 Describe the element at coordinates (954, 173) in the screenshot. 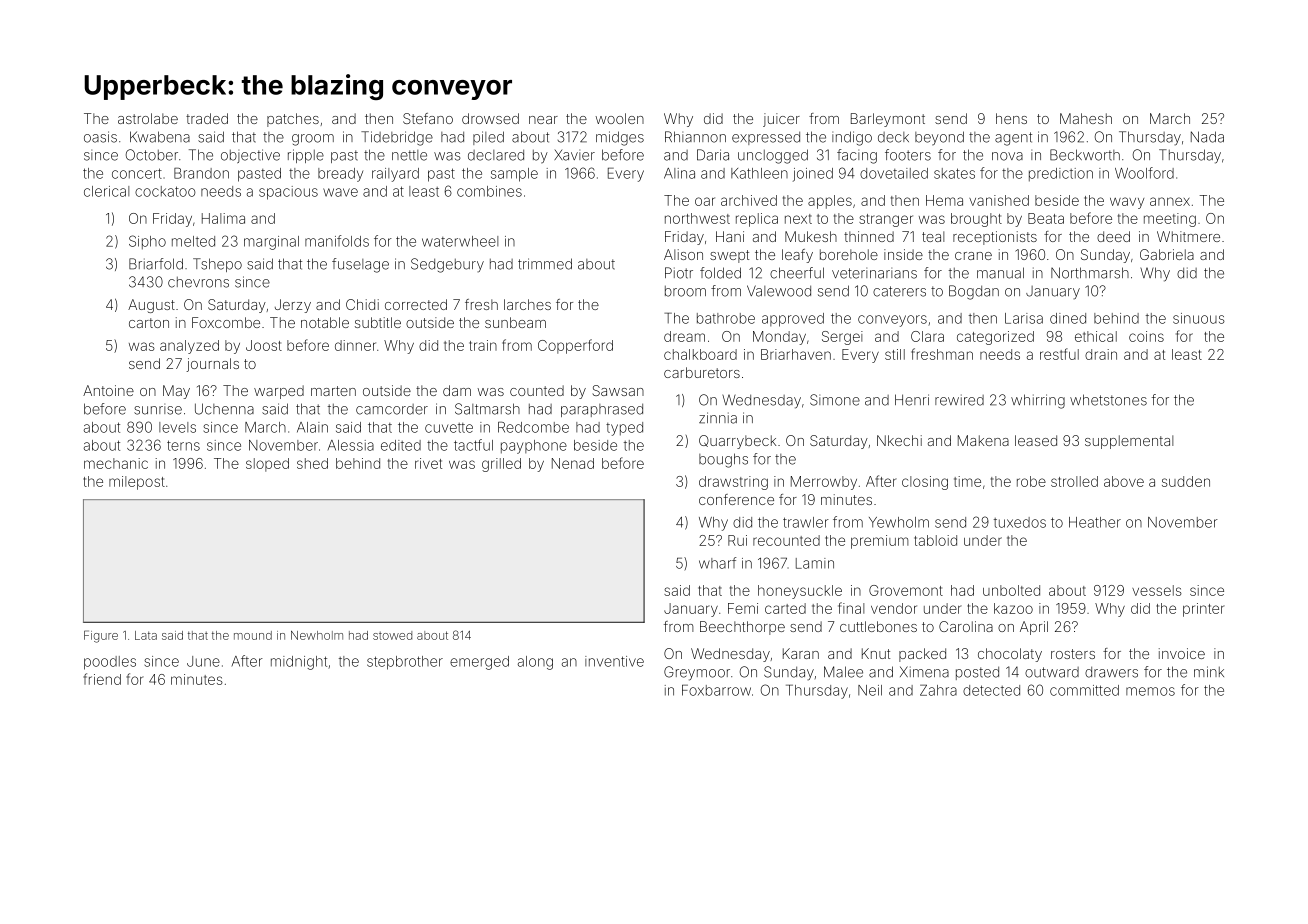

I see `skates` at that location.
